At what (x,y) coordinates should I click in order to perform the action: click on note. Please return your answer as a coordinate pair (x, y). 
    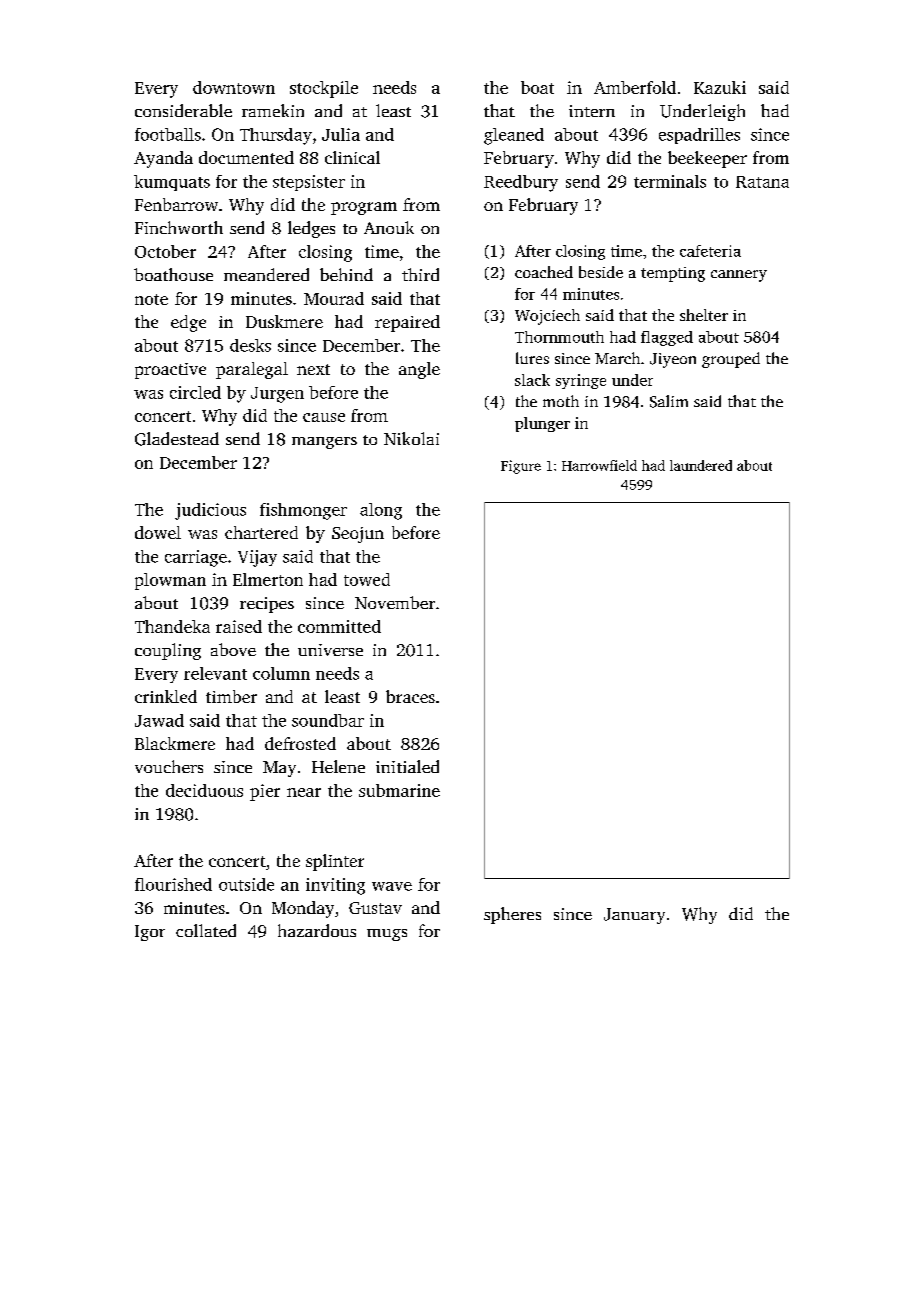
    Looking at the image, I should click on (151, 299).
